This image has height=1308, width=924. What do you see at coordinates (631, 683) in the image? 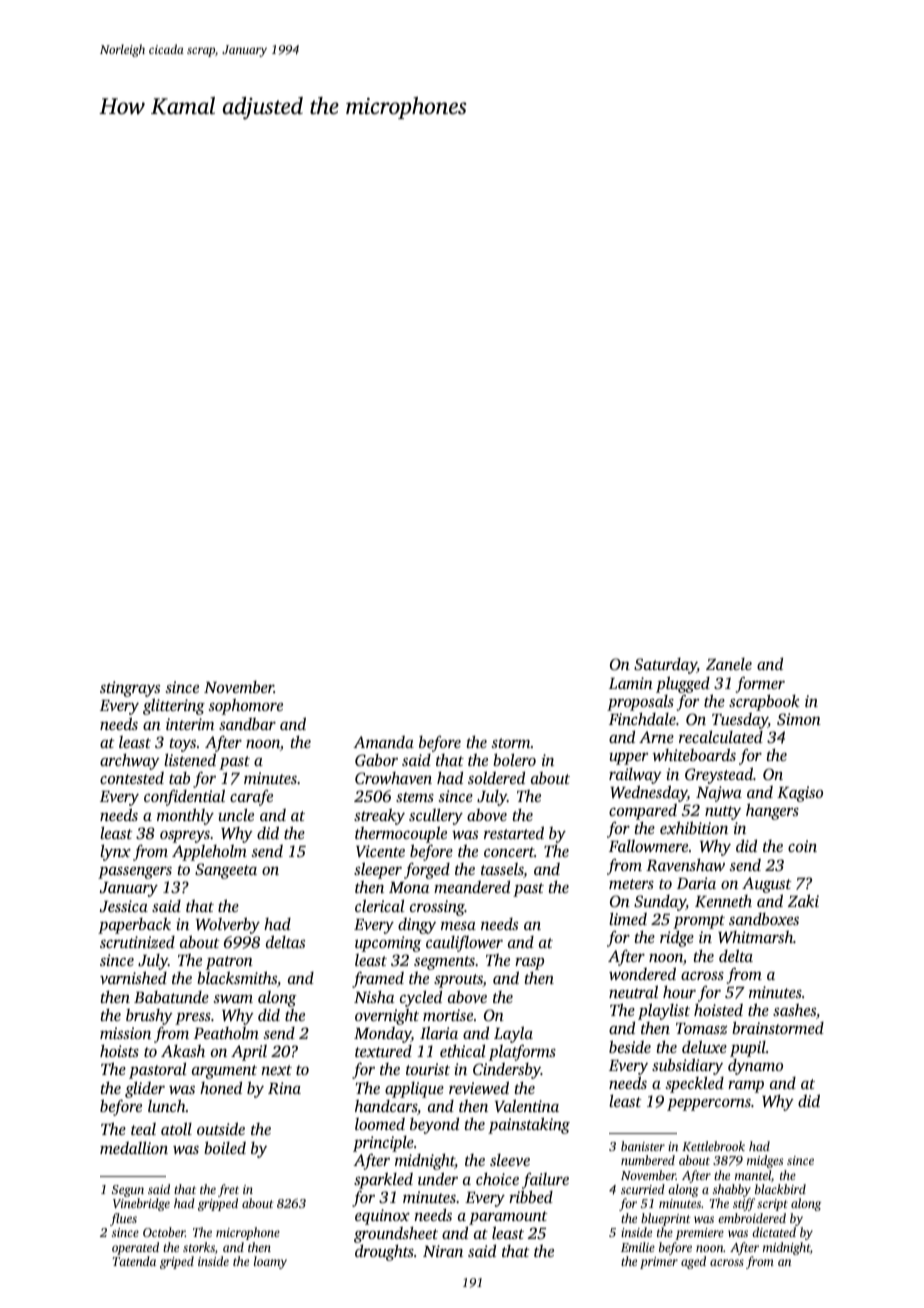
I see `Lamin` at bounding box center [631, 683].
